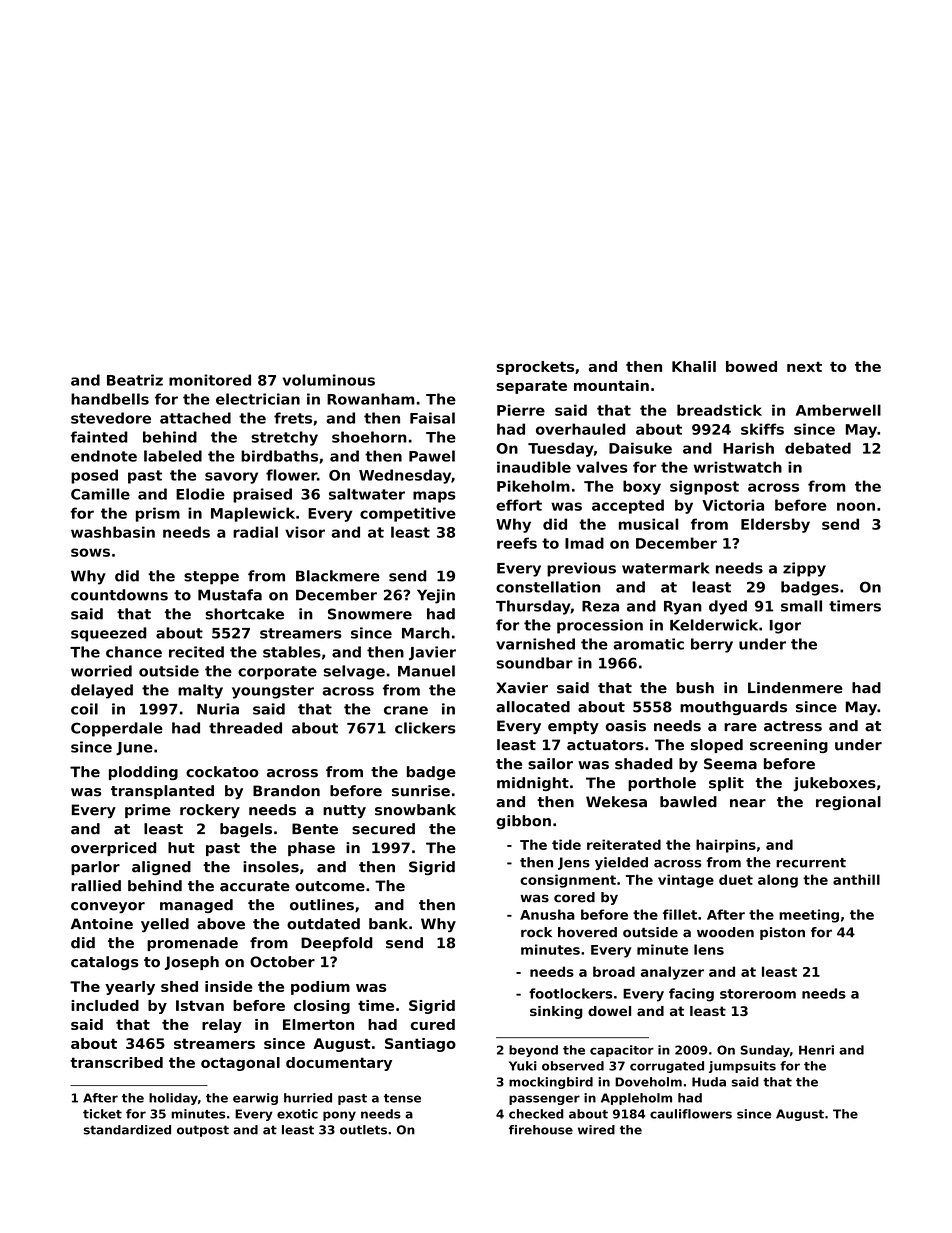 Image resolution: width=952 pixels, height=1233 pixels. Describe the element at coordinates (778, 881) in the screenshot. I see `along` at that location.
